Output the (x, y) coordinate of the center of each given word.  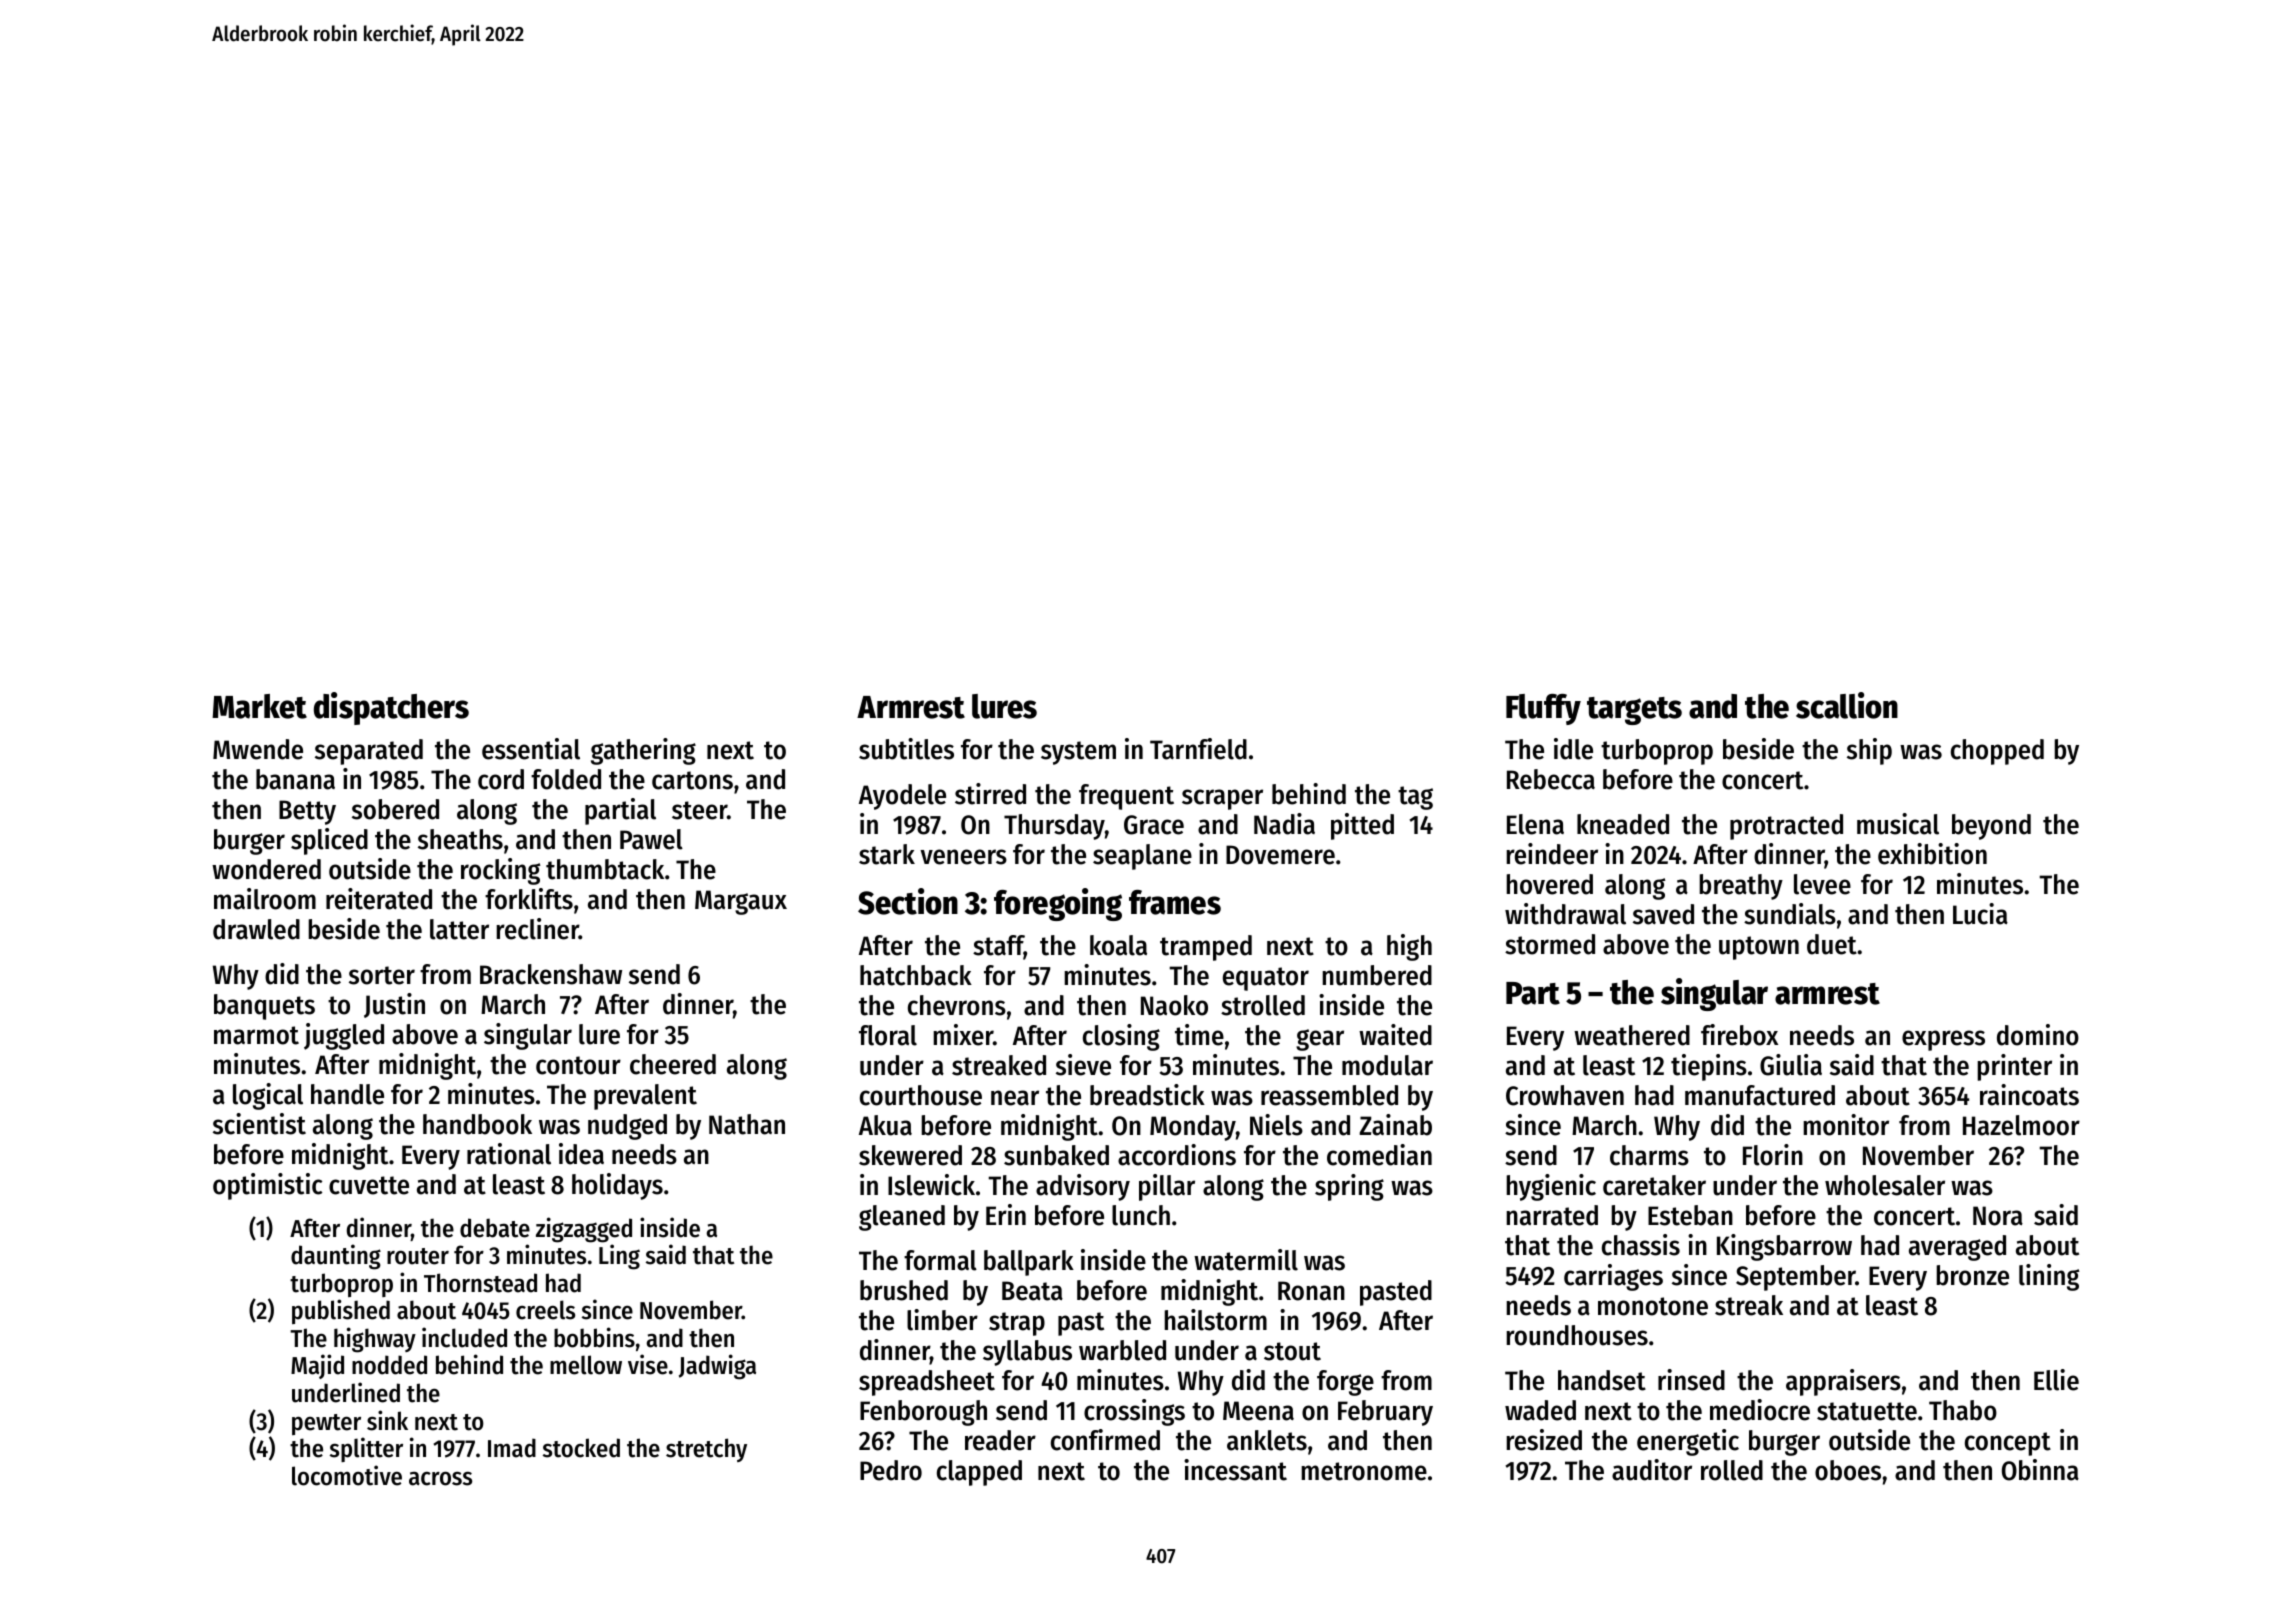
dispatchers (391, 708)
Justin (394, 1005)
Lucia (1980, 914)
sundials (1790, 914)
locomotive (347, 1475)
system (1078, 753)
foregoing (1058, 904)
